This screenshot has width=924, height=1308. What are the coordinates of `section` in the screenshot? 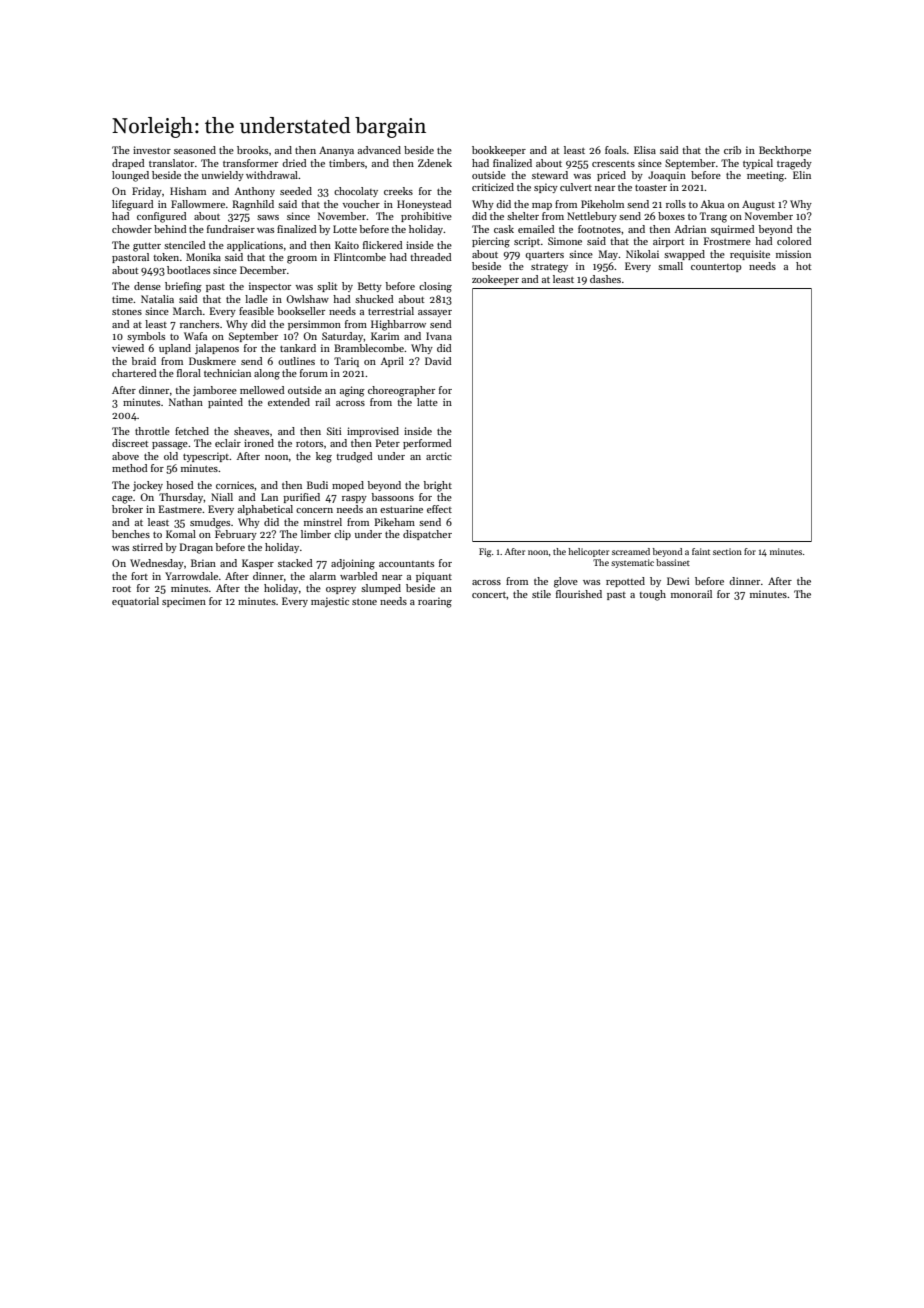 It's located at (727, 551).
